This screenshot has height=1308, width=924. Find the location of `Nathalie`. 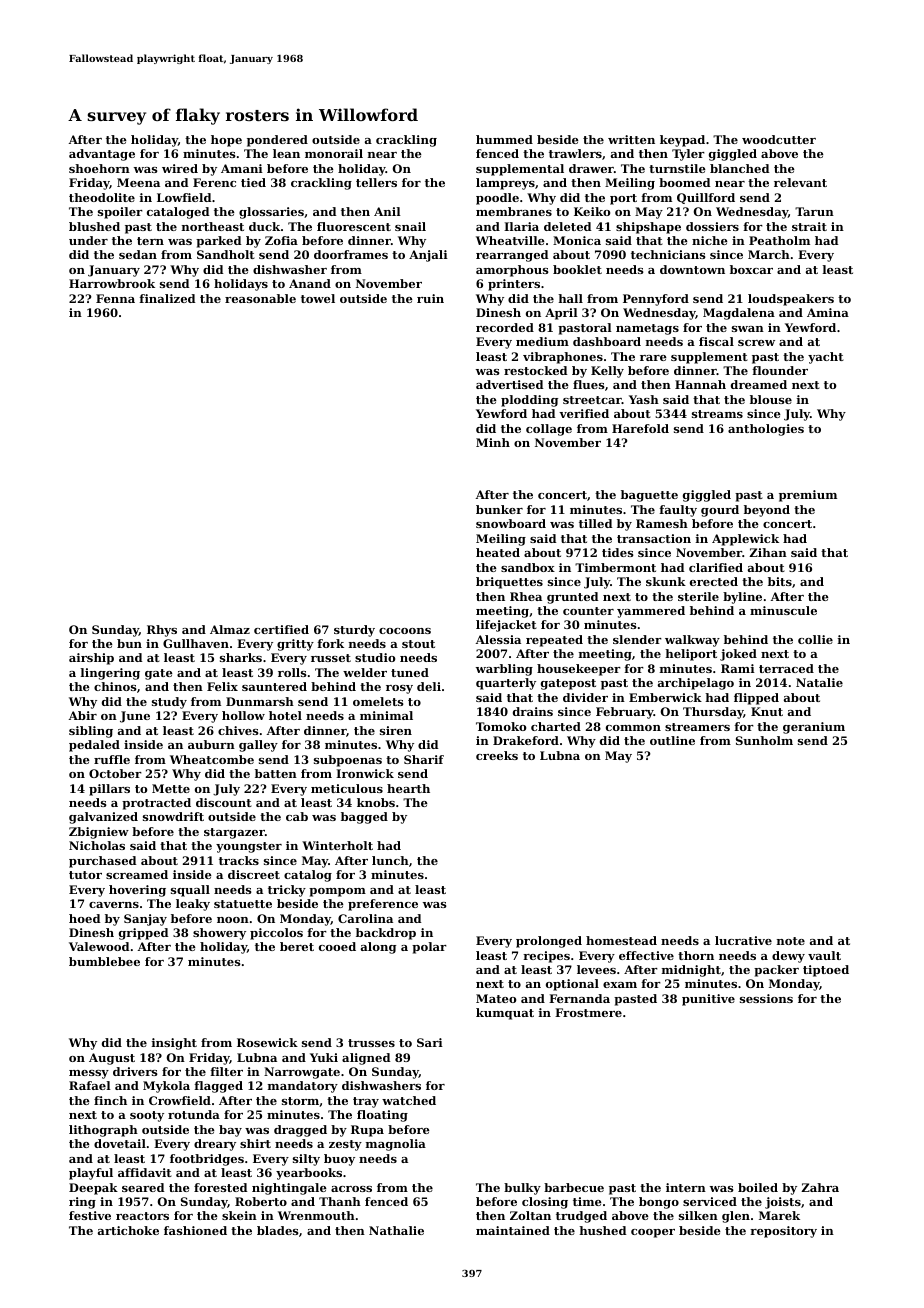

Nathalie is located at coordinates (396, 1230).
